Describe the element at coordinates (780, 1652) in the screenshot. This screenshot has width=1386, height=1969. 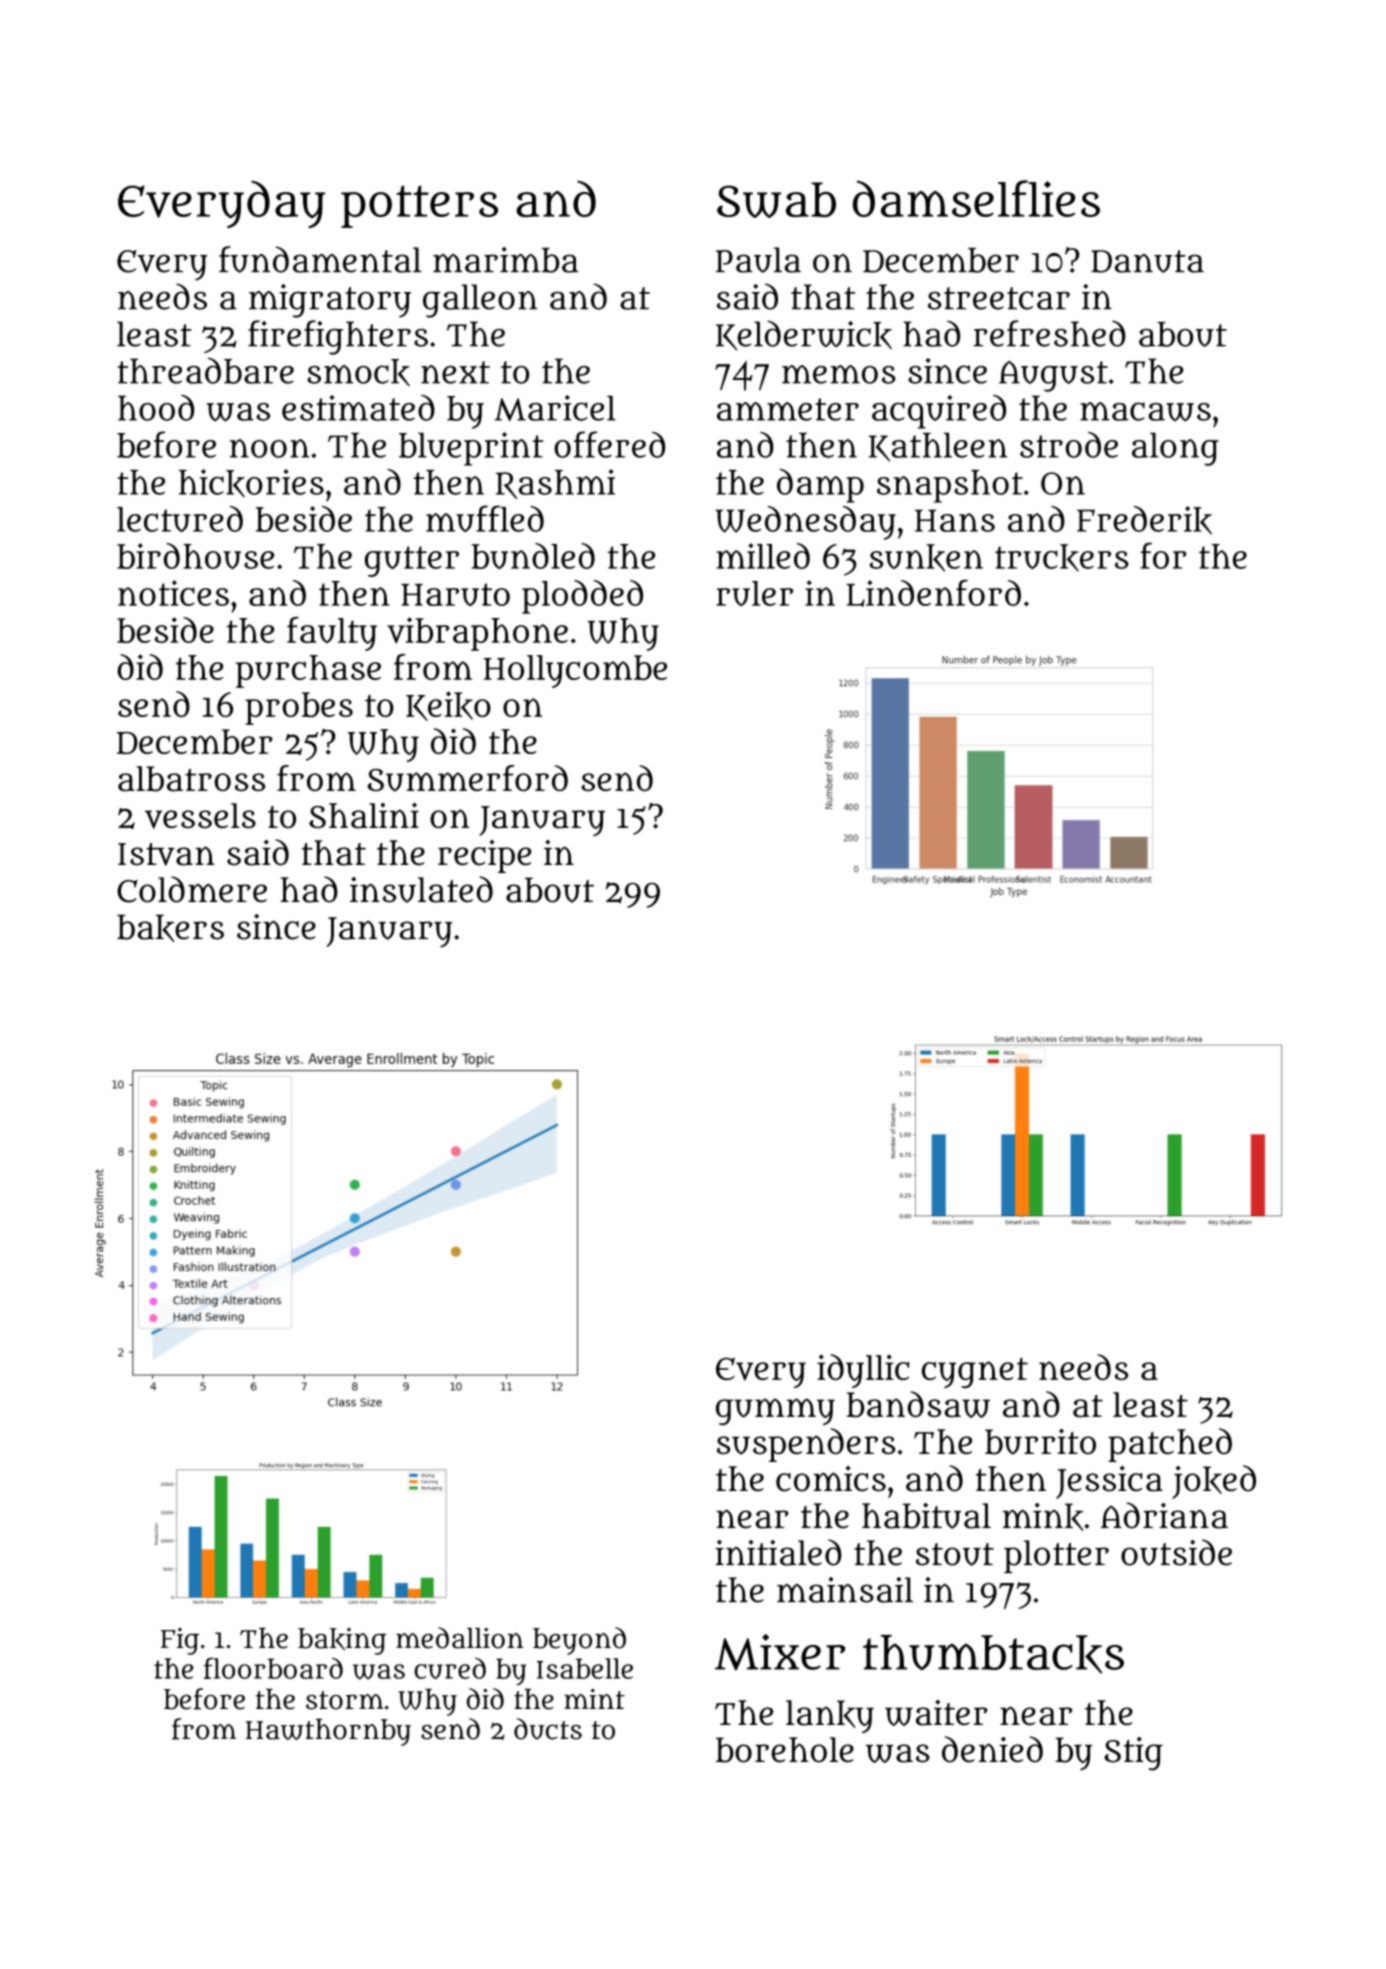
I see `Mixer` at that location.
